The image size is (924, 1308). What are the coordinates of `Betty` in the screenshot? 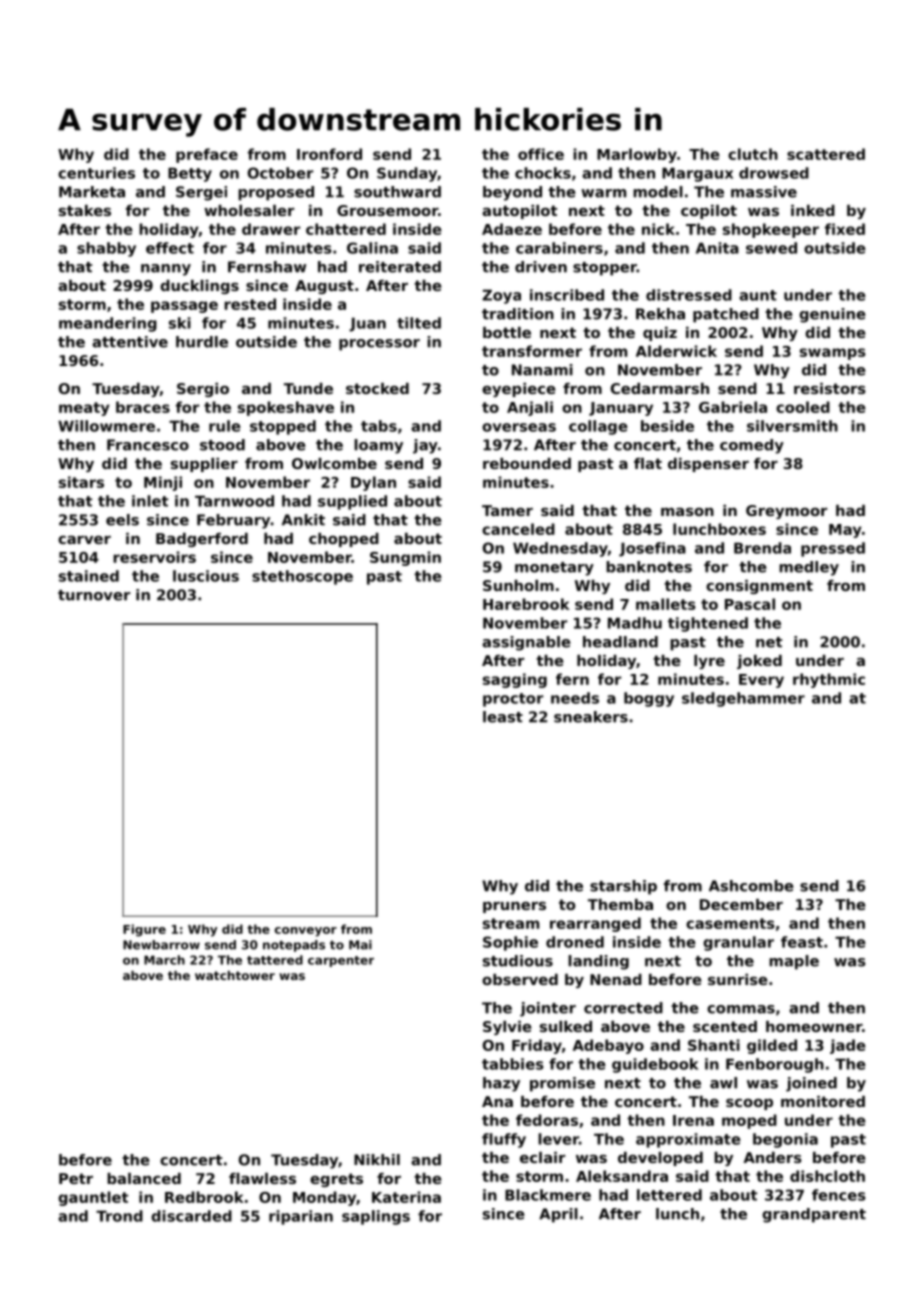 It's located at (190, 174).
